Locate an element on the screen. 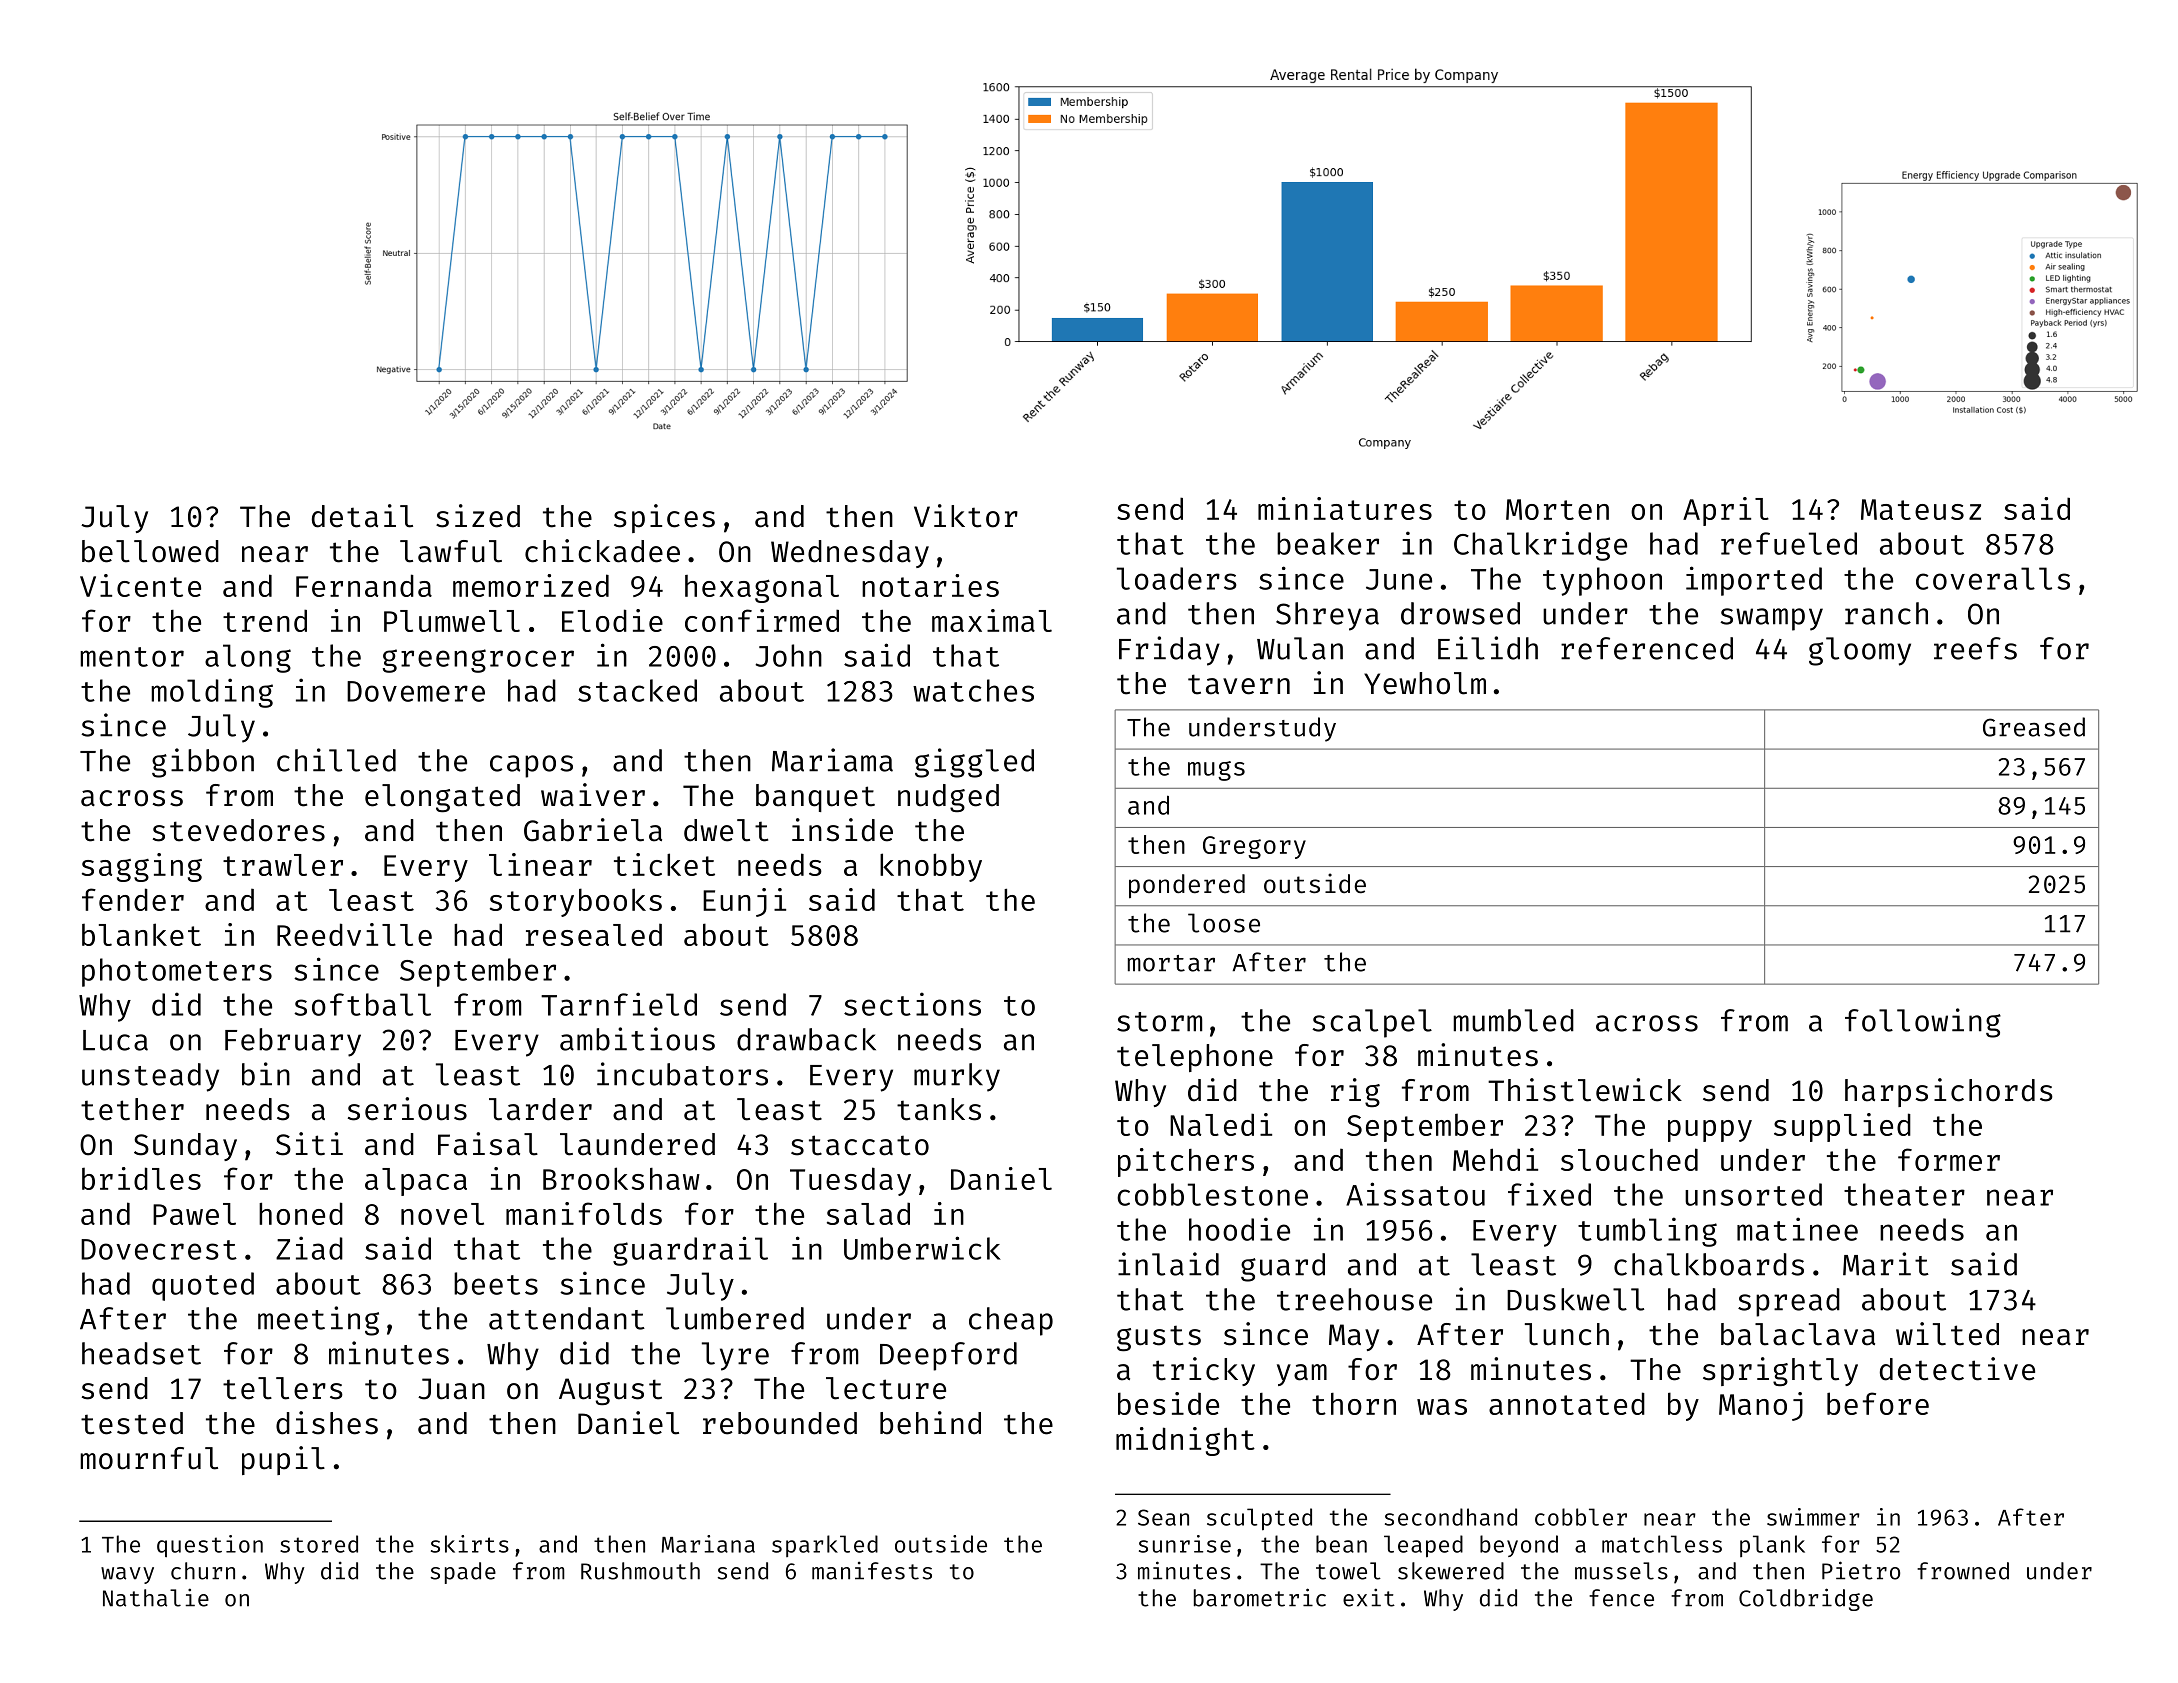 Image resolution: width=2178 pixels, height=1683 pixels. before is located at coordinates (1878, 1403).
